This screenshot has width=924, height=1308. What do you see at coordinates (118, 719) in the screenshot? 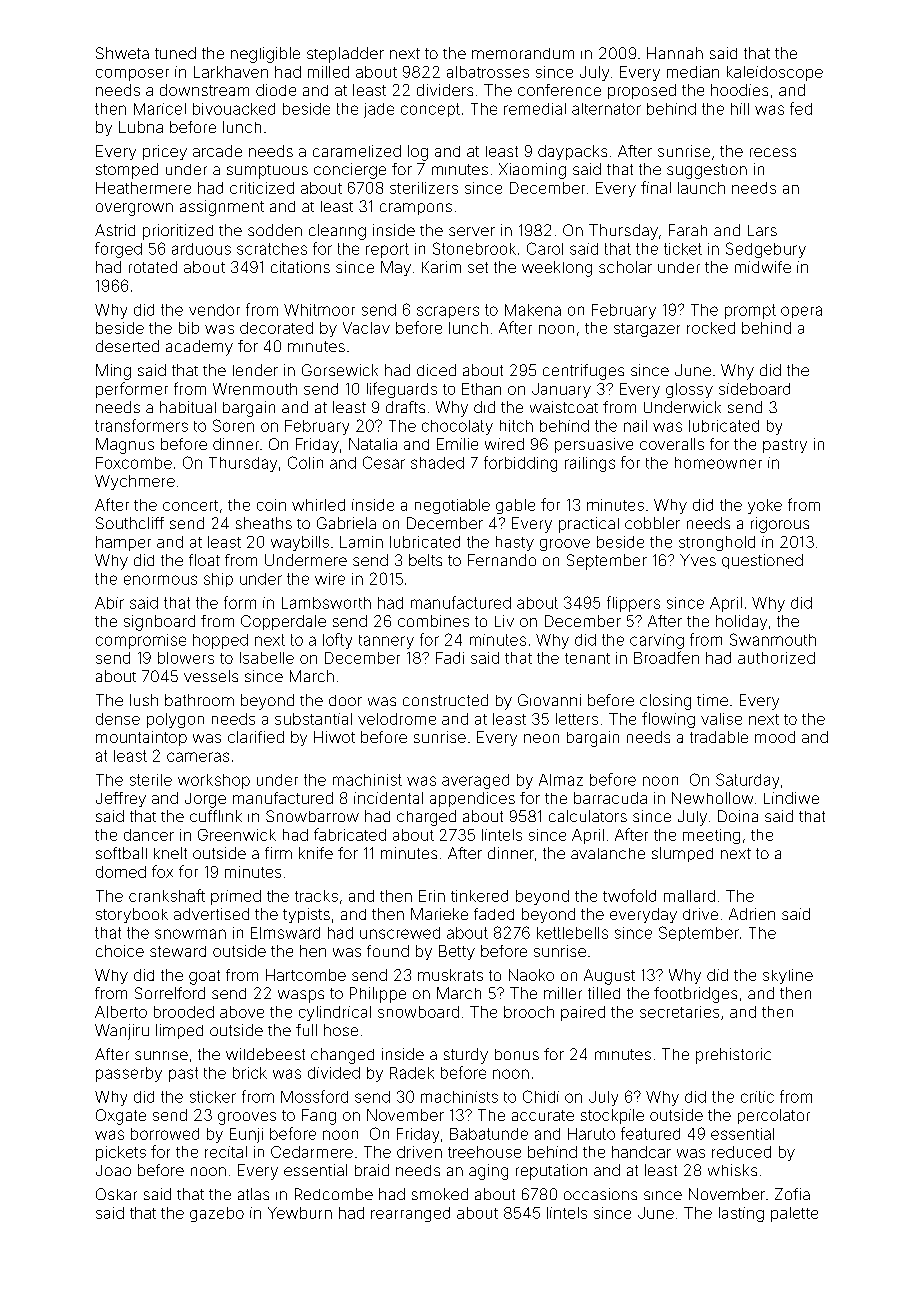
I see `dense` at bounding box center [118, 719].
